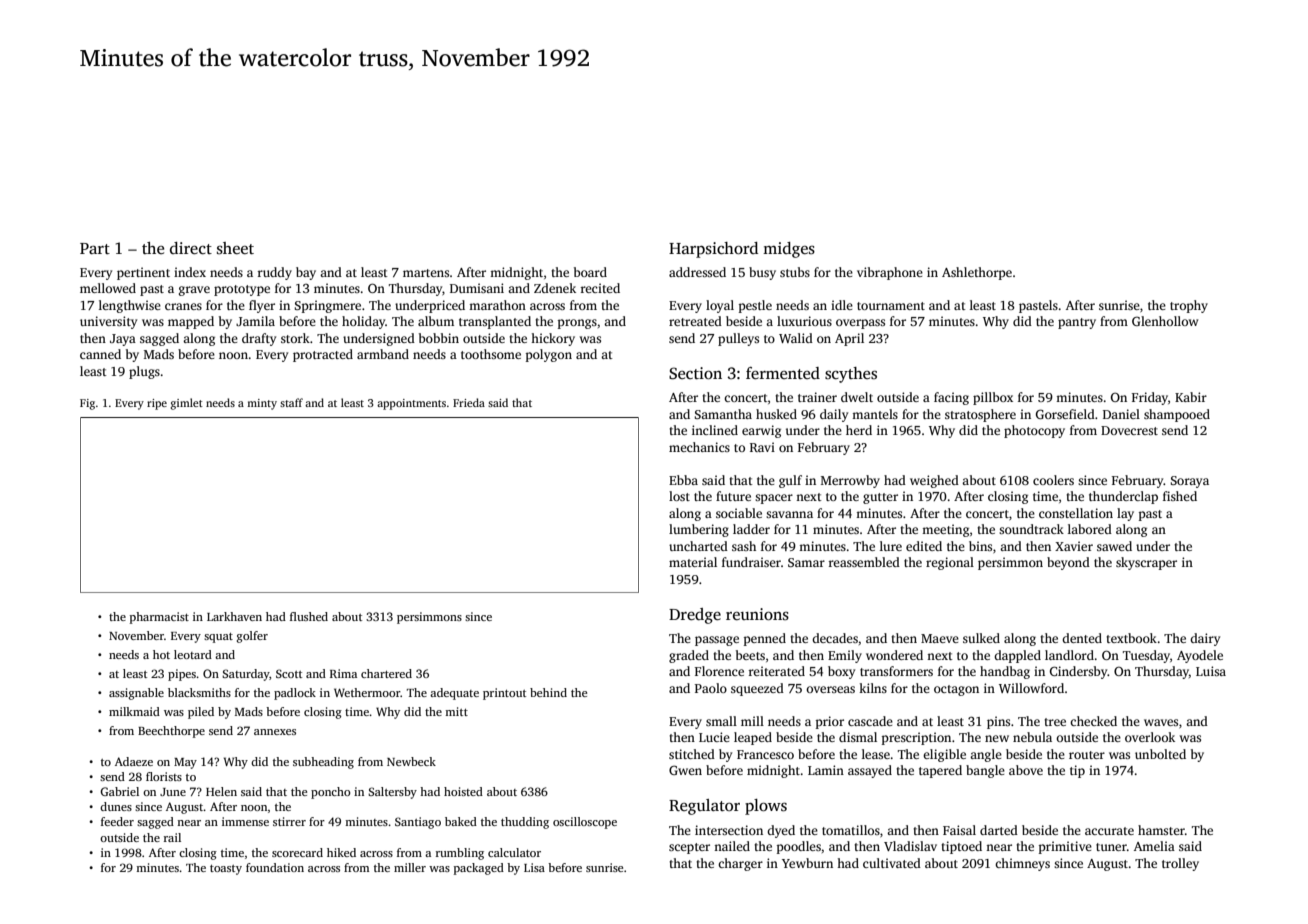 This screenshot has height=924, width=1308. Describe the element at coordinates (977, 273) in the screenshot. I see `Ashlethorpe` at that location.
